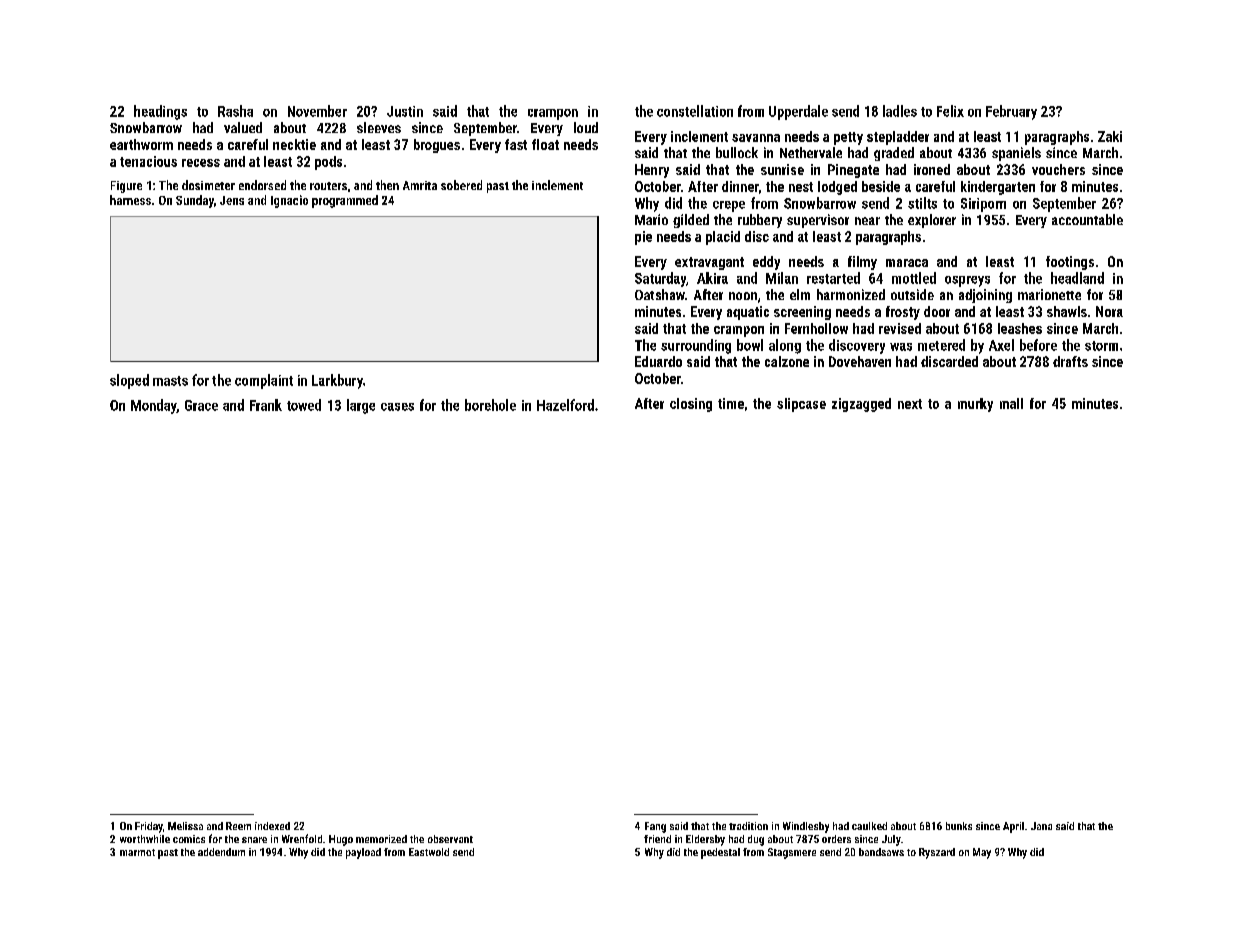 Image resolution: width=1233 pixels, height=952 pixels. What do you see at coordinates (461, 185) in the screenshot?
I see `sobered` at bounding box center [461, 185].
